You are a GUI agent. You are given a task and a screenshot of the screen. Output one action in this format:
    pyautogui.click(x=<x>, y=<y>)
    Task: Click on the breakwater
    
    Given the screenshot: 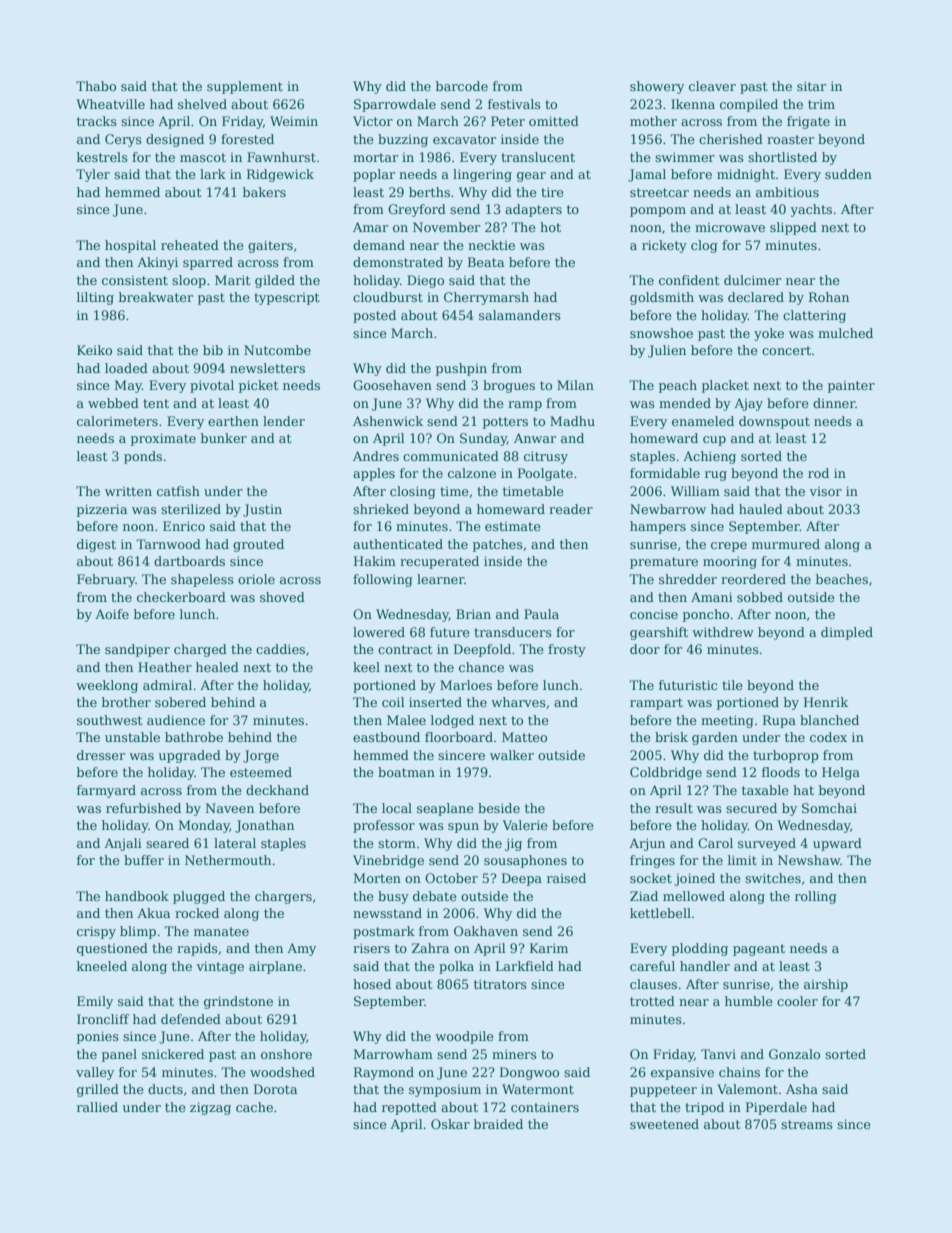 What is the action you would take?
    pyautogui.click(x=156, y=297)
